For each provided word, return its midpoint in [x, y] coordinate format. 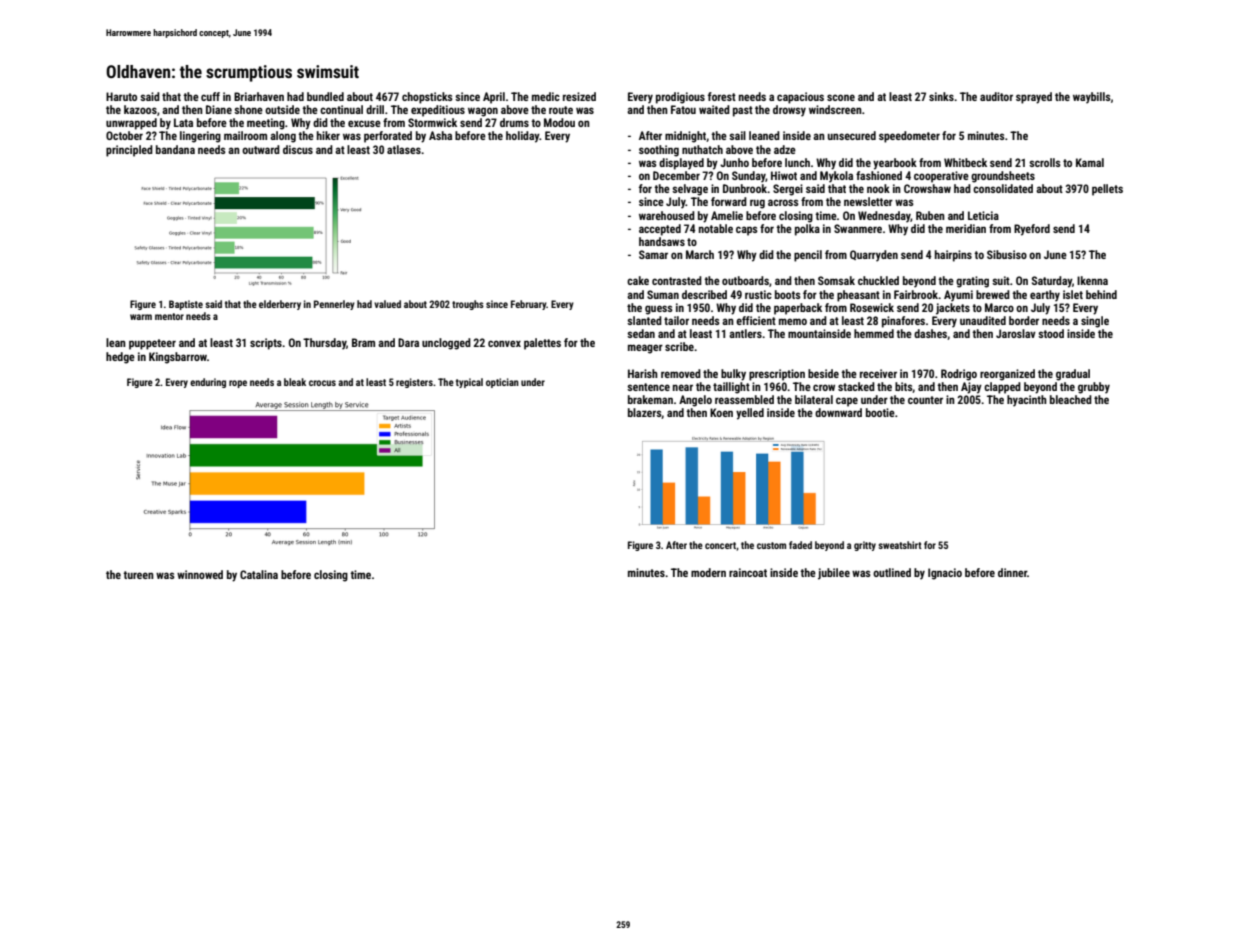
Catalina [259, 574]
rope [238, 384]
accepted [660, 230]
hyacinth [1027, 401]
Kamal [1090, 162]
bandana [175, 149]
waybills [1092, 98]
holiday [523, 137]
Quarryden [874, 256]
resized [579, 96]
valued [387, 304]
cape [847, 402]
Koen [721, 412]
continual [341, 109]
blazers [645, 413]
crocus [322, 383]
